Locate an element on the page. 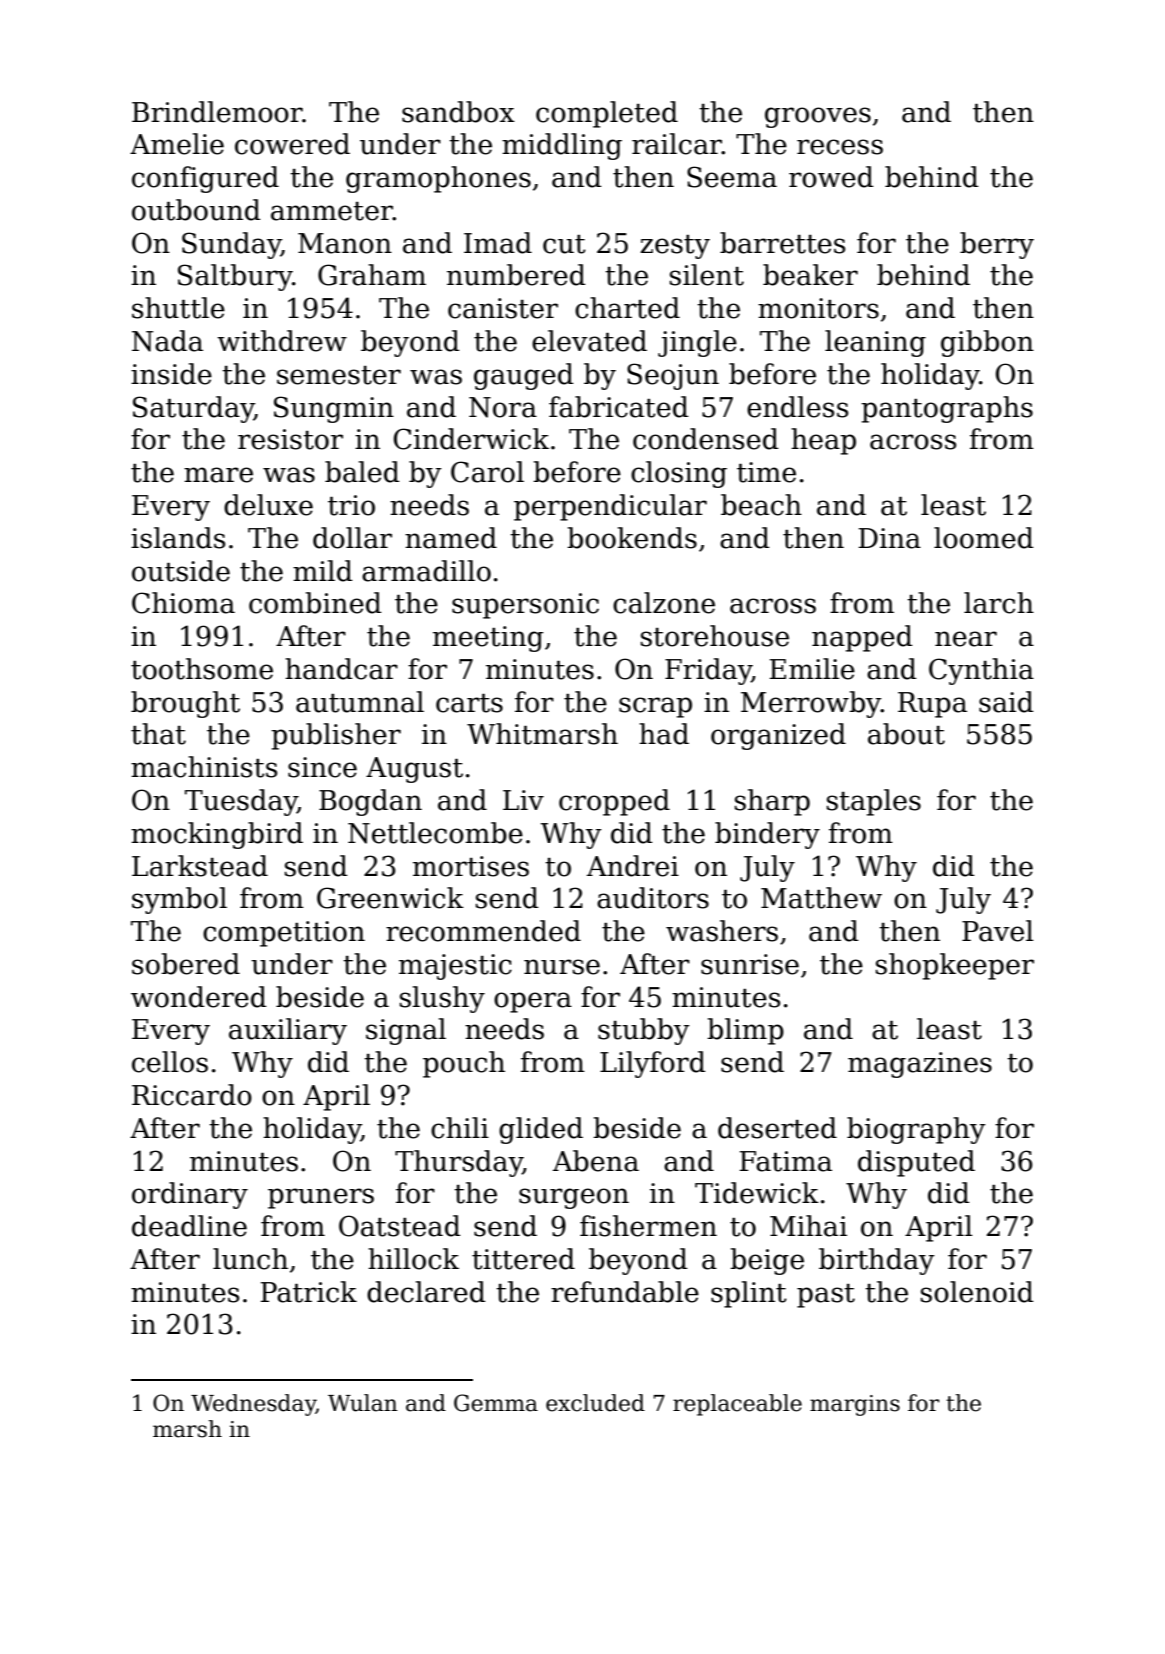  semester is located at coordinates (339, 375).
